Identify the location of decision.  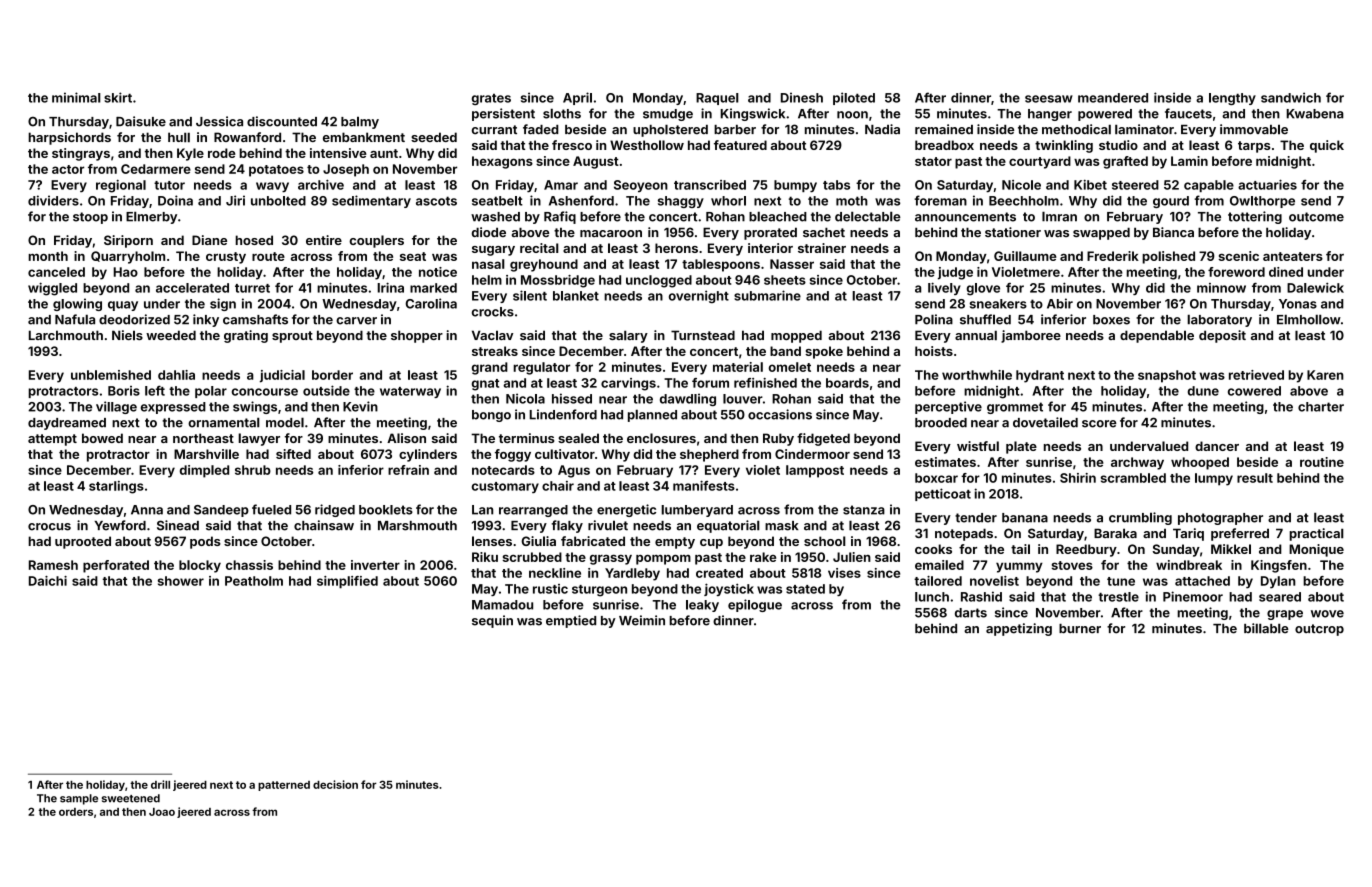
(335, 784).
